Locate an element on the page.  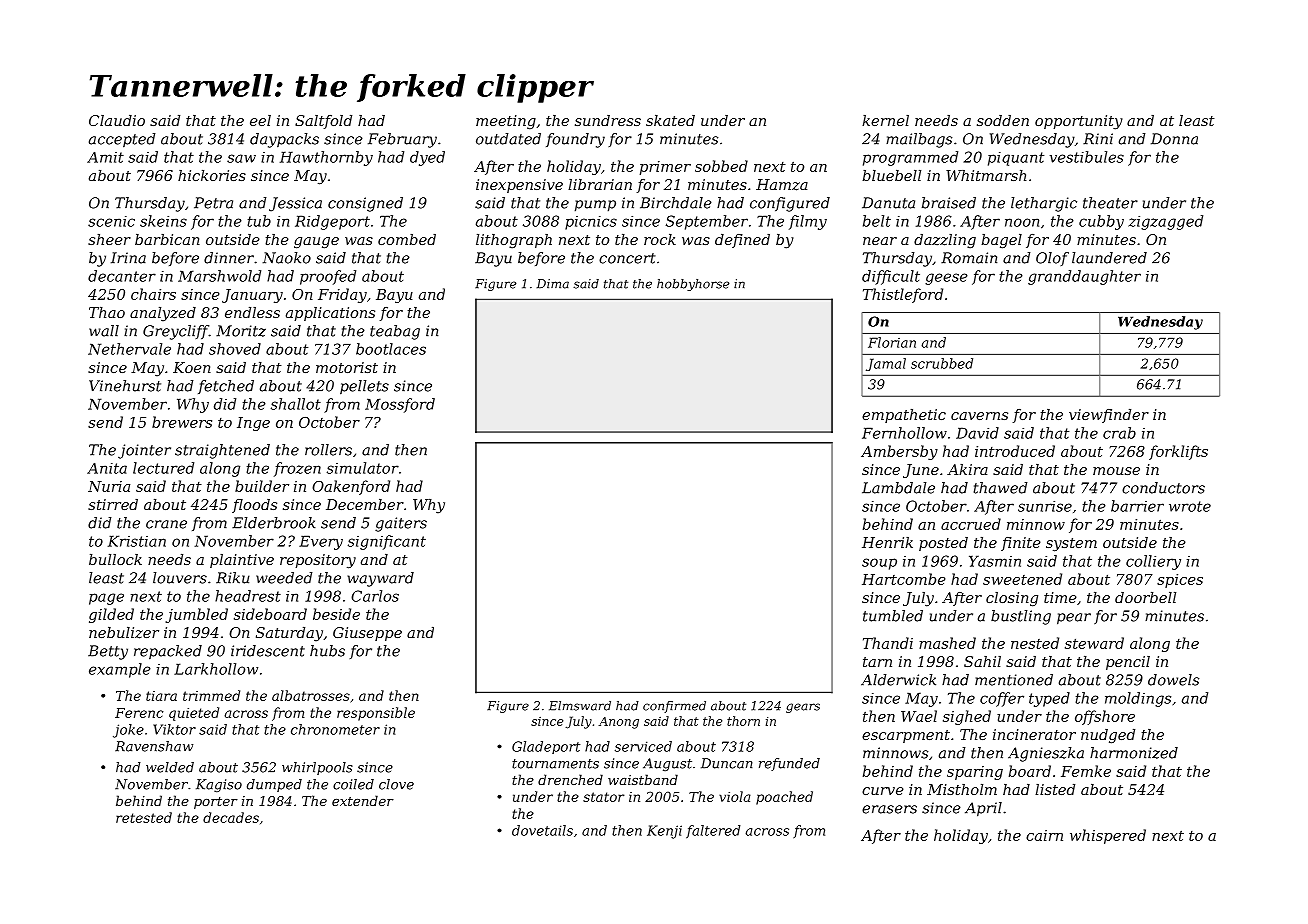
whispered is located at coordinates (1108, 836).
